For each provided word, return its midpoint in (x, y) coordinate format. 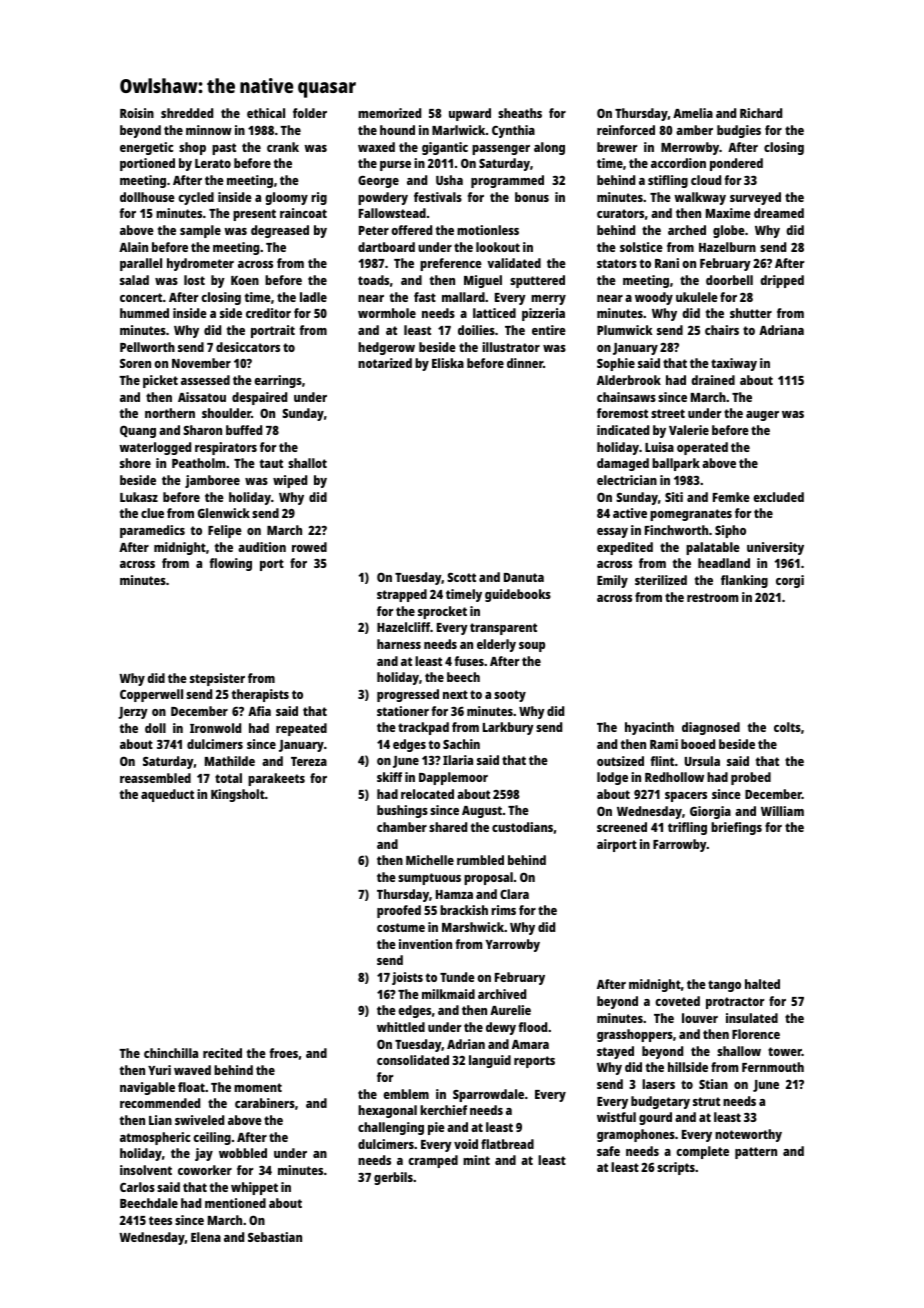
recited (222, 1053)
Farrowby (680, 845)
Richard (761, 113)
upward (470, 114)
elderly (496, 645)
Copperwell (151, 695)
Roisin (137, 113)
